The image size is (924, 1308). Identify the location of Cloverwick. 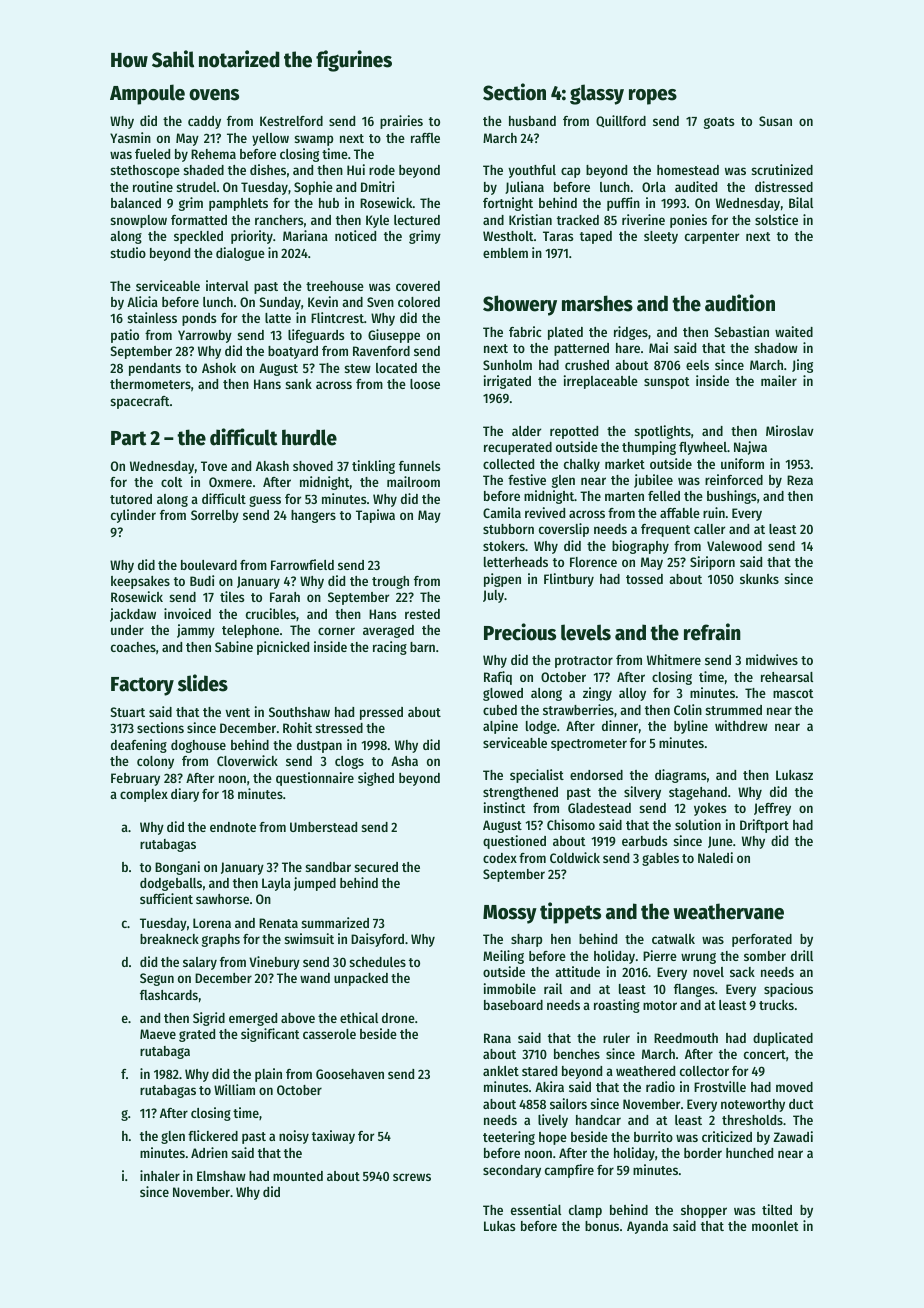
(247, 760).
